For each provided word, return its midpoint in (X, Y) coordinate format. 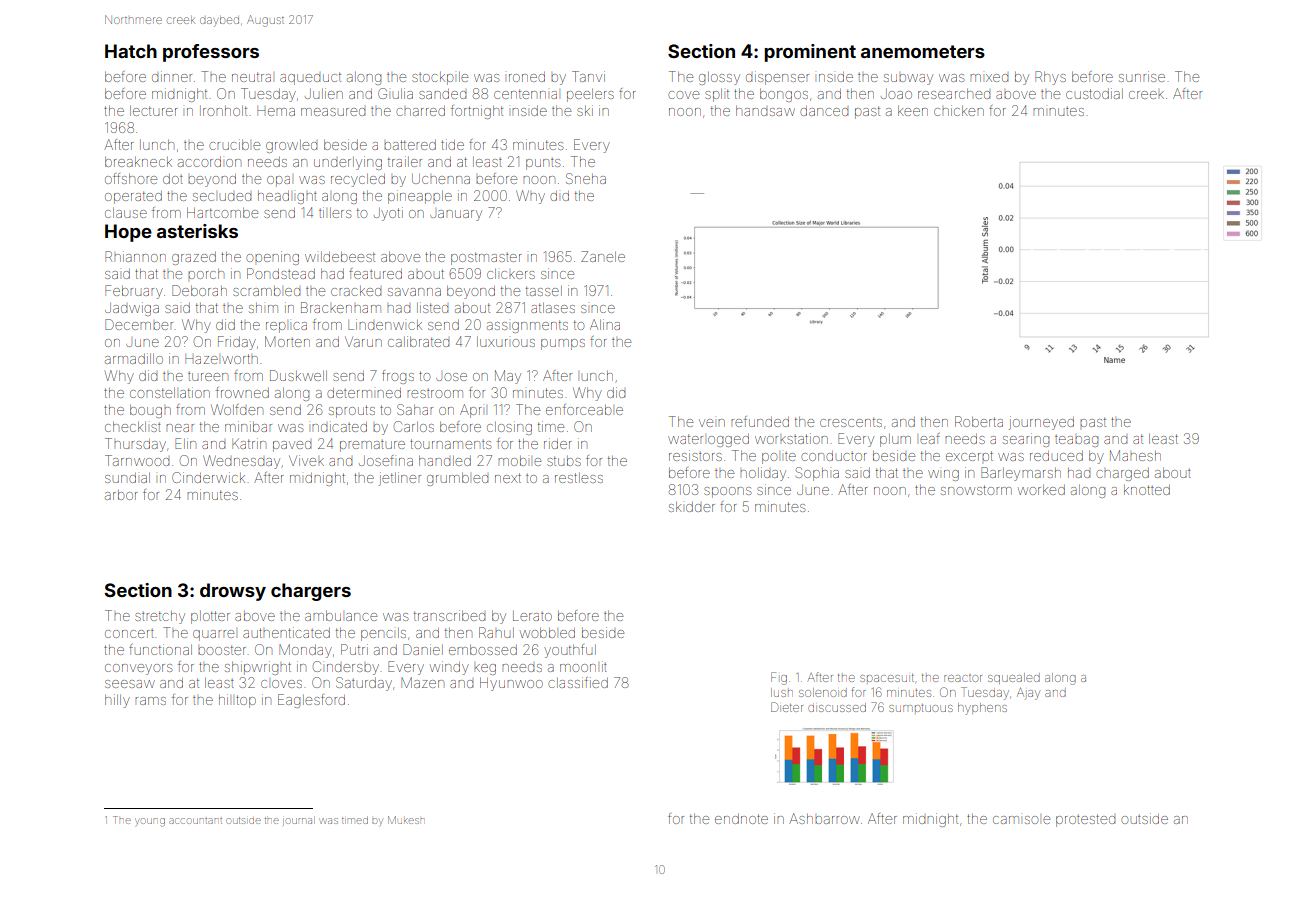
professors (211, 53)
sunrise (1142, 76)
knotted (1147, 490)
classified (578, 682)
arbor (121, 495)
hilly (117, 701)
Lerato (532, 616)
